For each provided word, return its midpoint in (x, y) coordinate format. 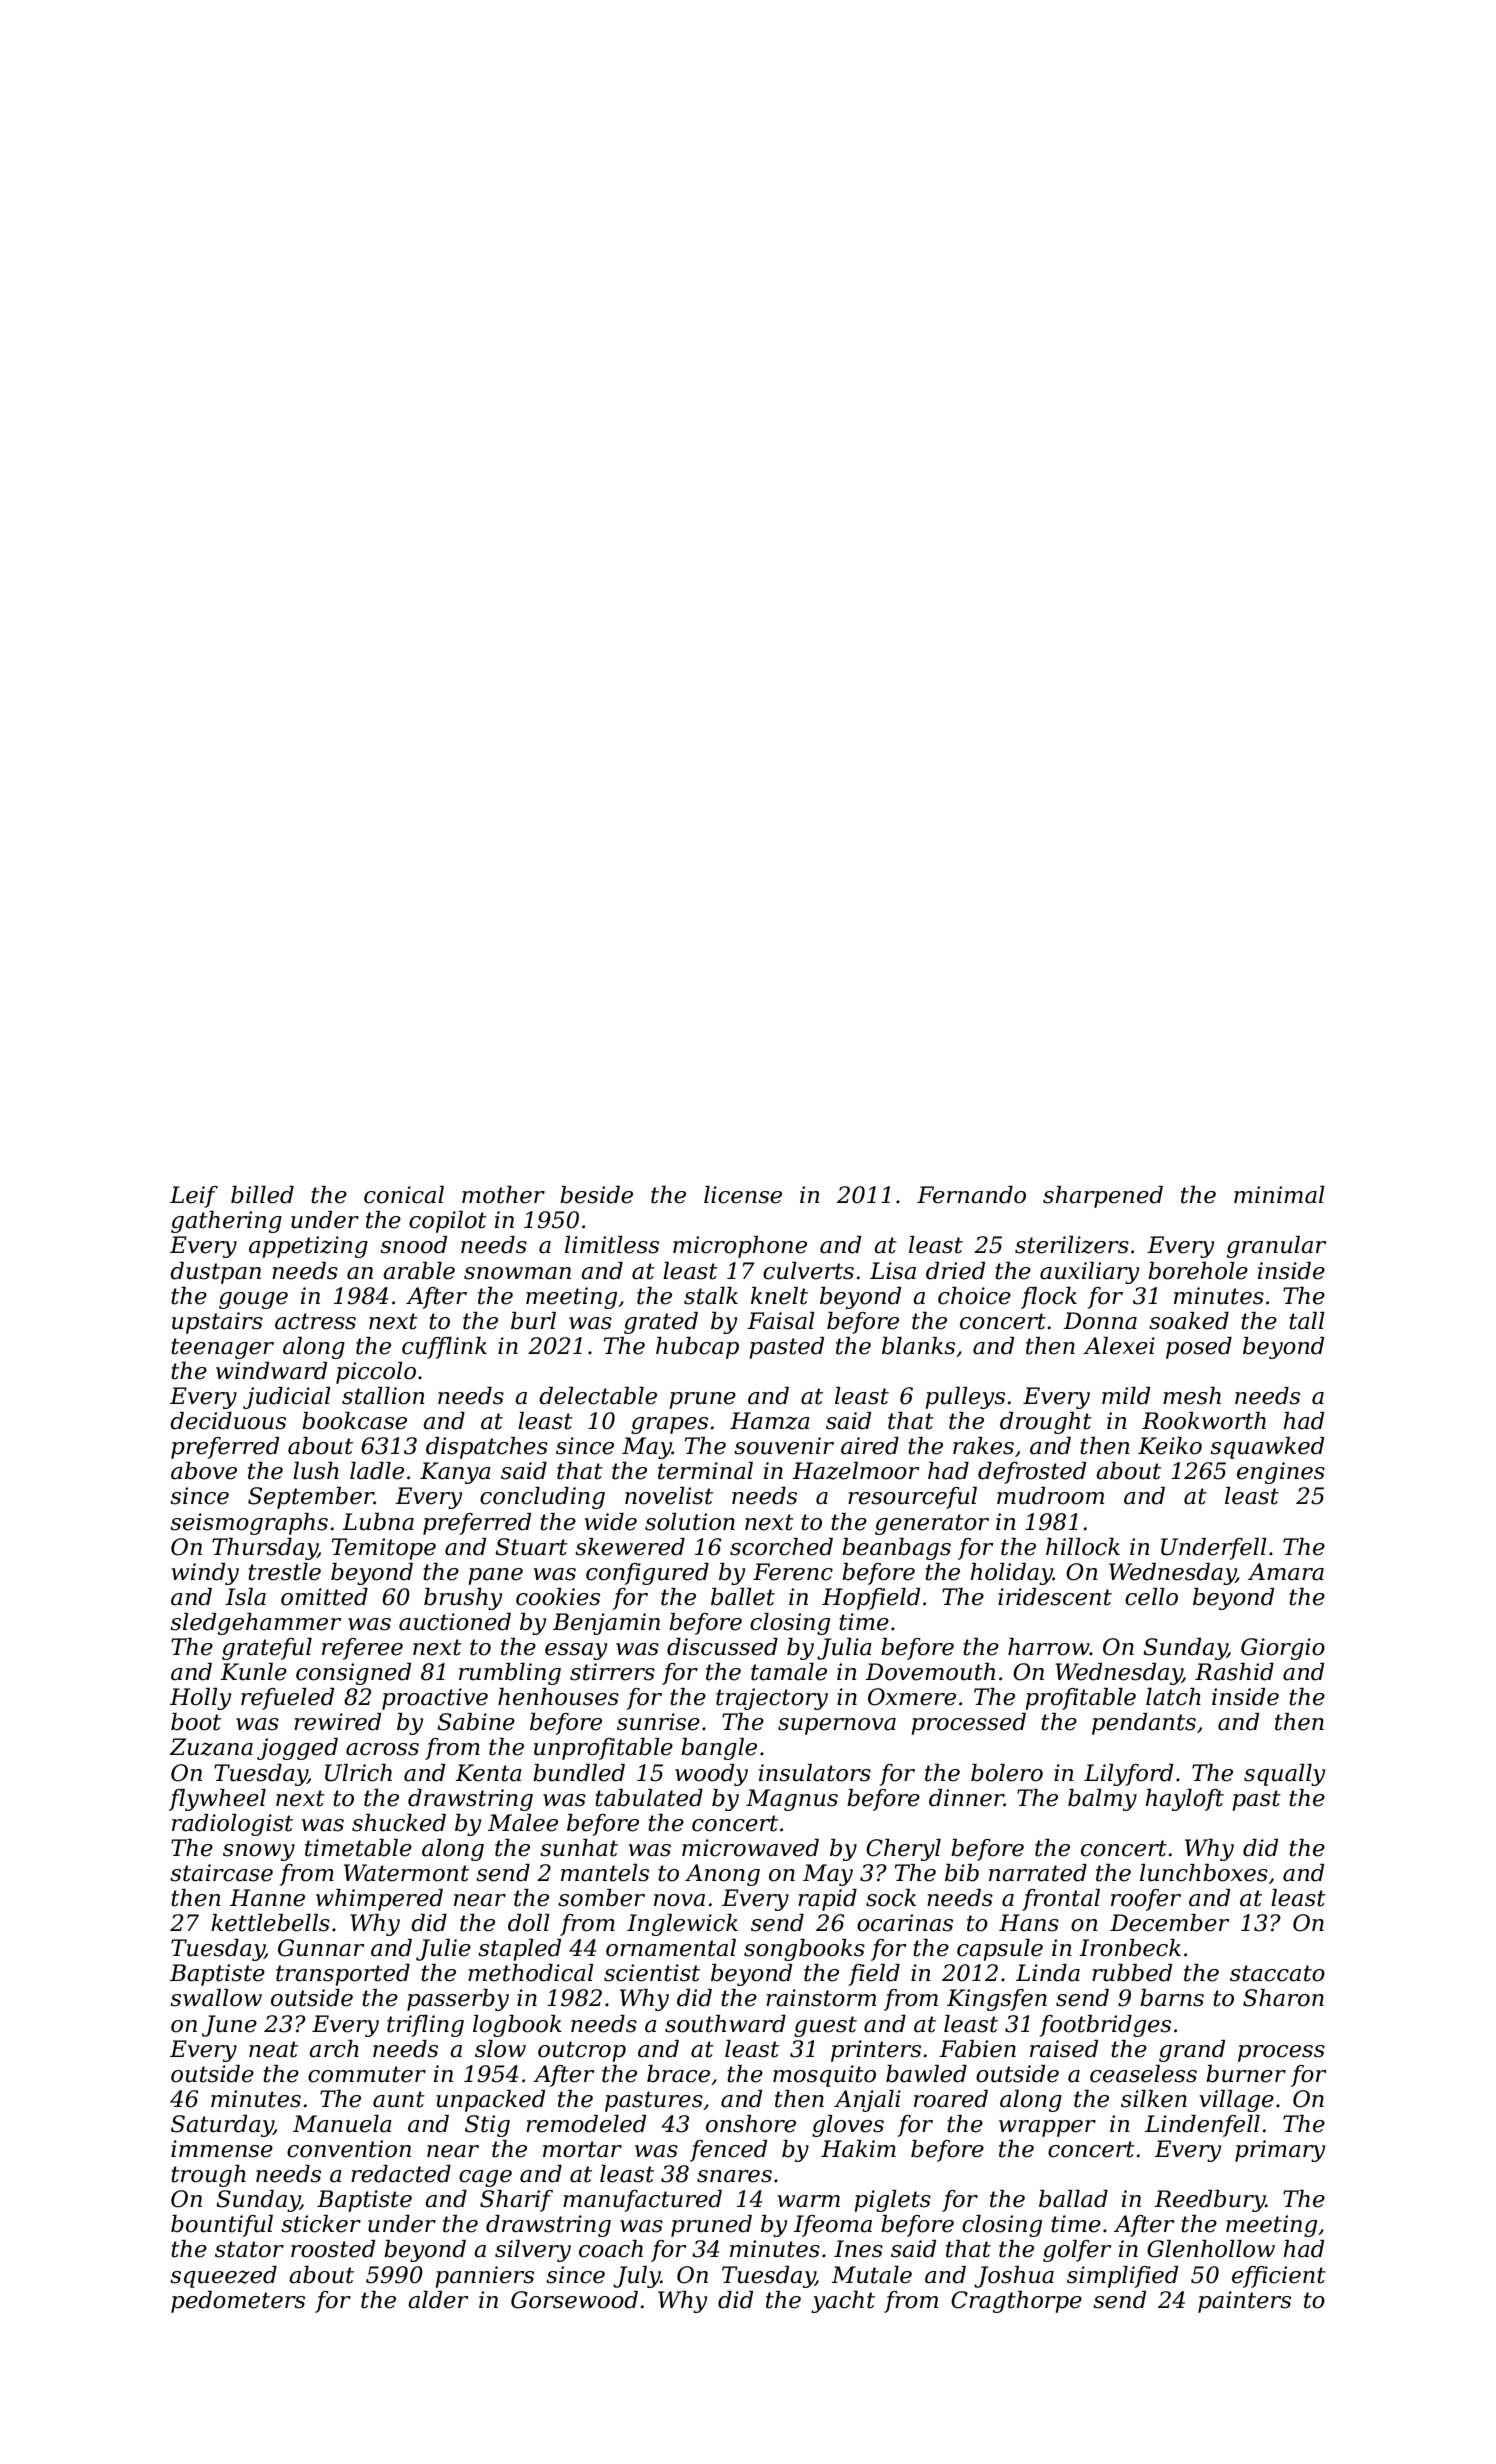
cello (1151, 1597)
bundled (579, 1773)
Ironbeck (1130, 1948)
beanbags (896, 1549)
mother (503, 1195)
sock (891, 1898)
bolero (1007, 1773)
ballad (1073, 2199)
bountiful (222, 2226)
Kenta (488, 1773)
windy (205, 1574)
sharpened (1103, 1197)
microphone (740, 1247)
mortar (582, 2149)
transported (343, 1975)
